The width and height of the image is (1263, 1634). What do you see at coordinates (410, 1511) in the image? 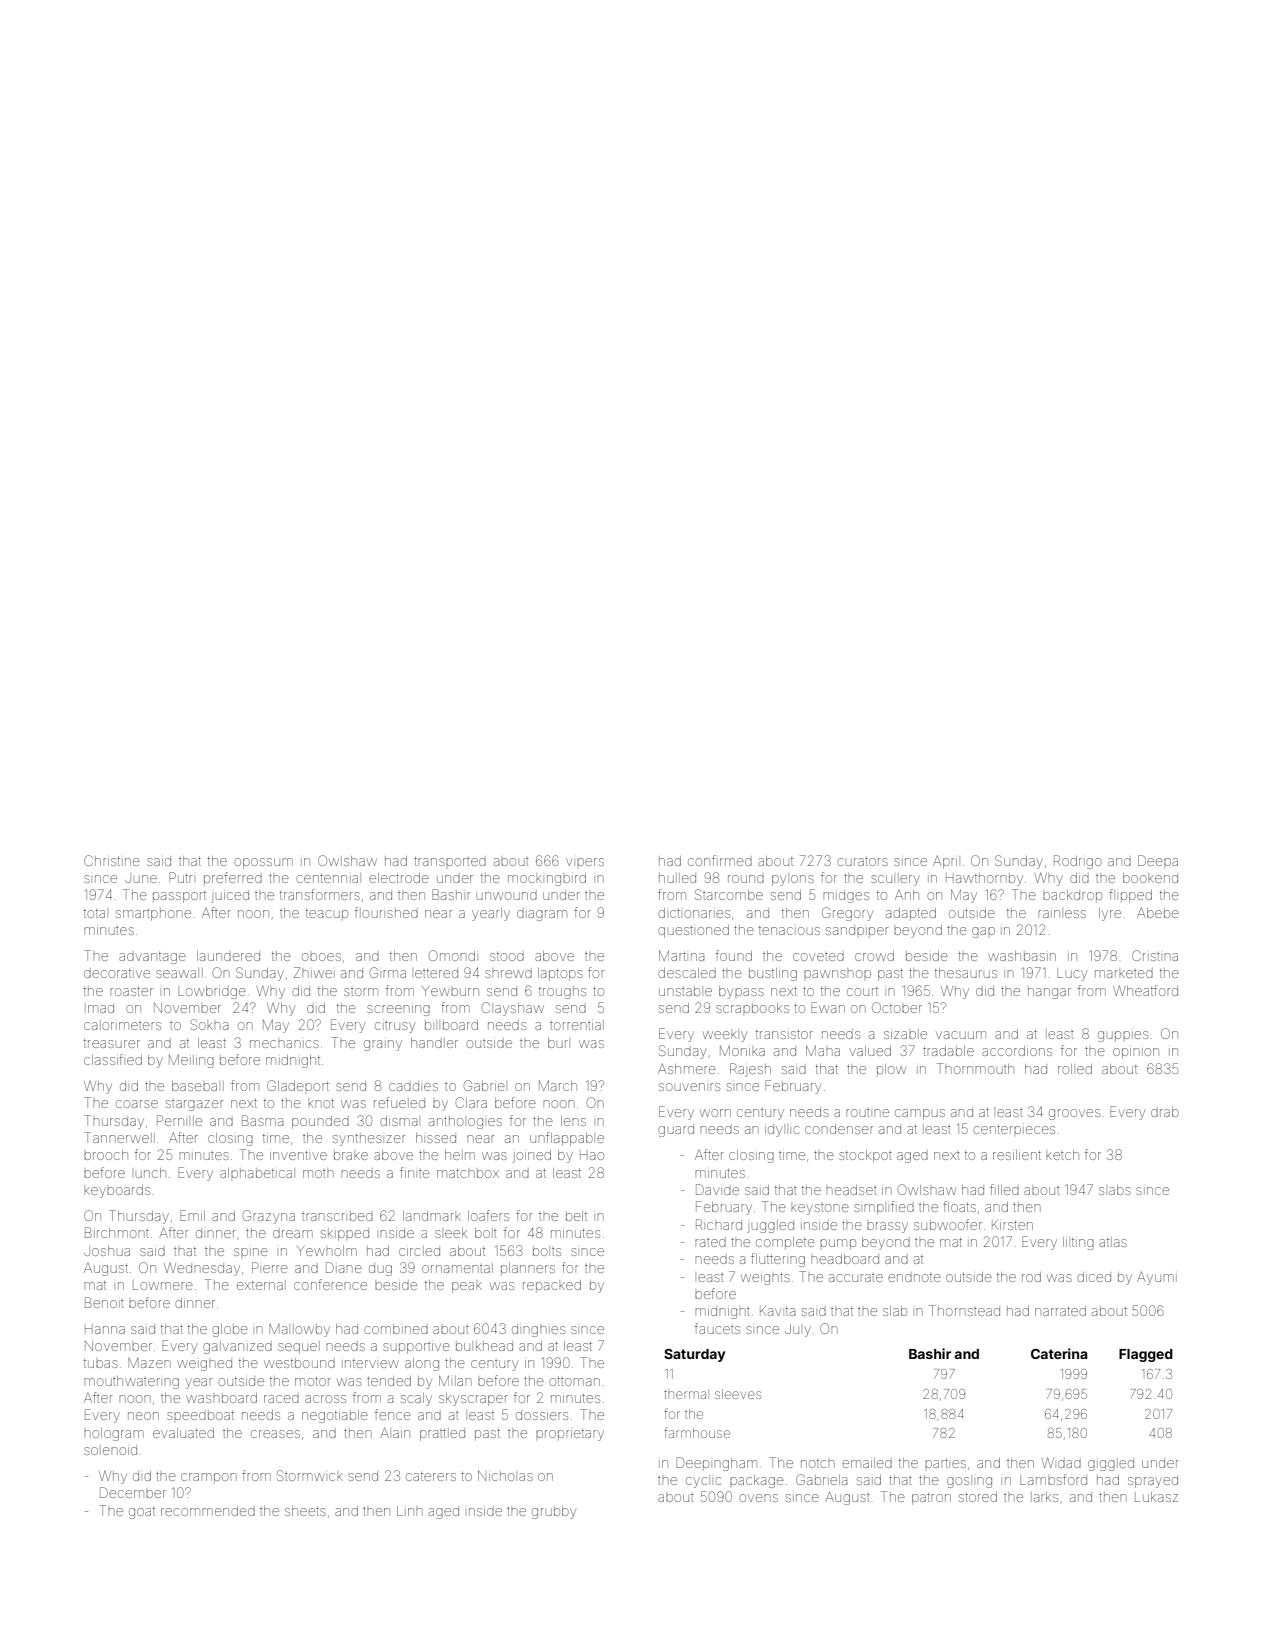
I see `Linh` at bounding box center [410, 1511].
